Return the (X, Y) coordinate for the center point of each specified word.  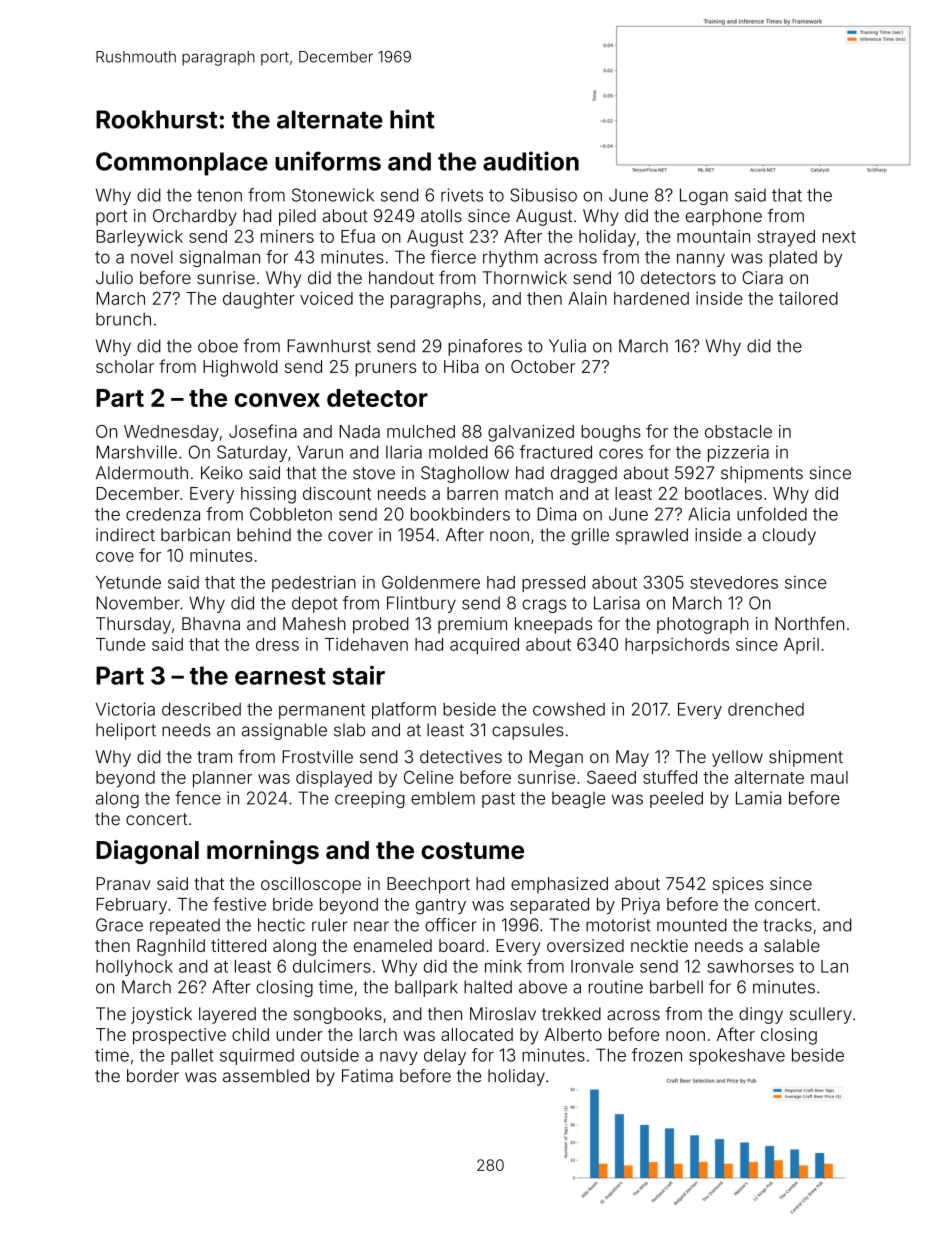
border (153, 1076)
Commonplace (182, 164)
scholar (125, 366)
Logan (704, 196)
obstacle (738, 431)
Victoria (125, 709)
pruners (386, 370)
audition (531, 161)
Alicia (709, 514)
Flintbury (421, 604)
